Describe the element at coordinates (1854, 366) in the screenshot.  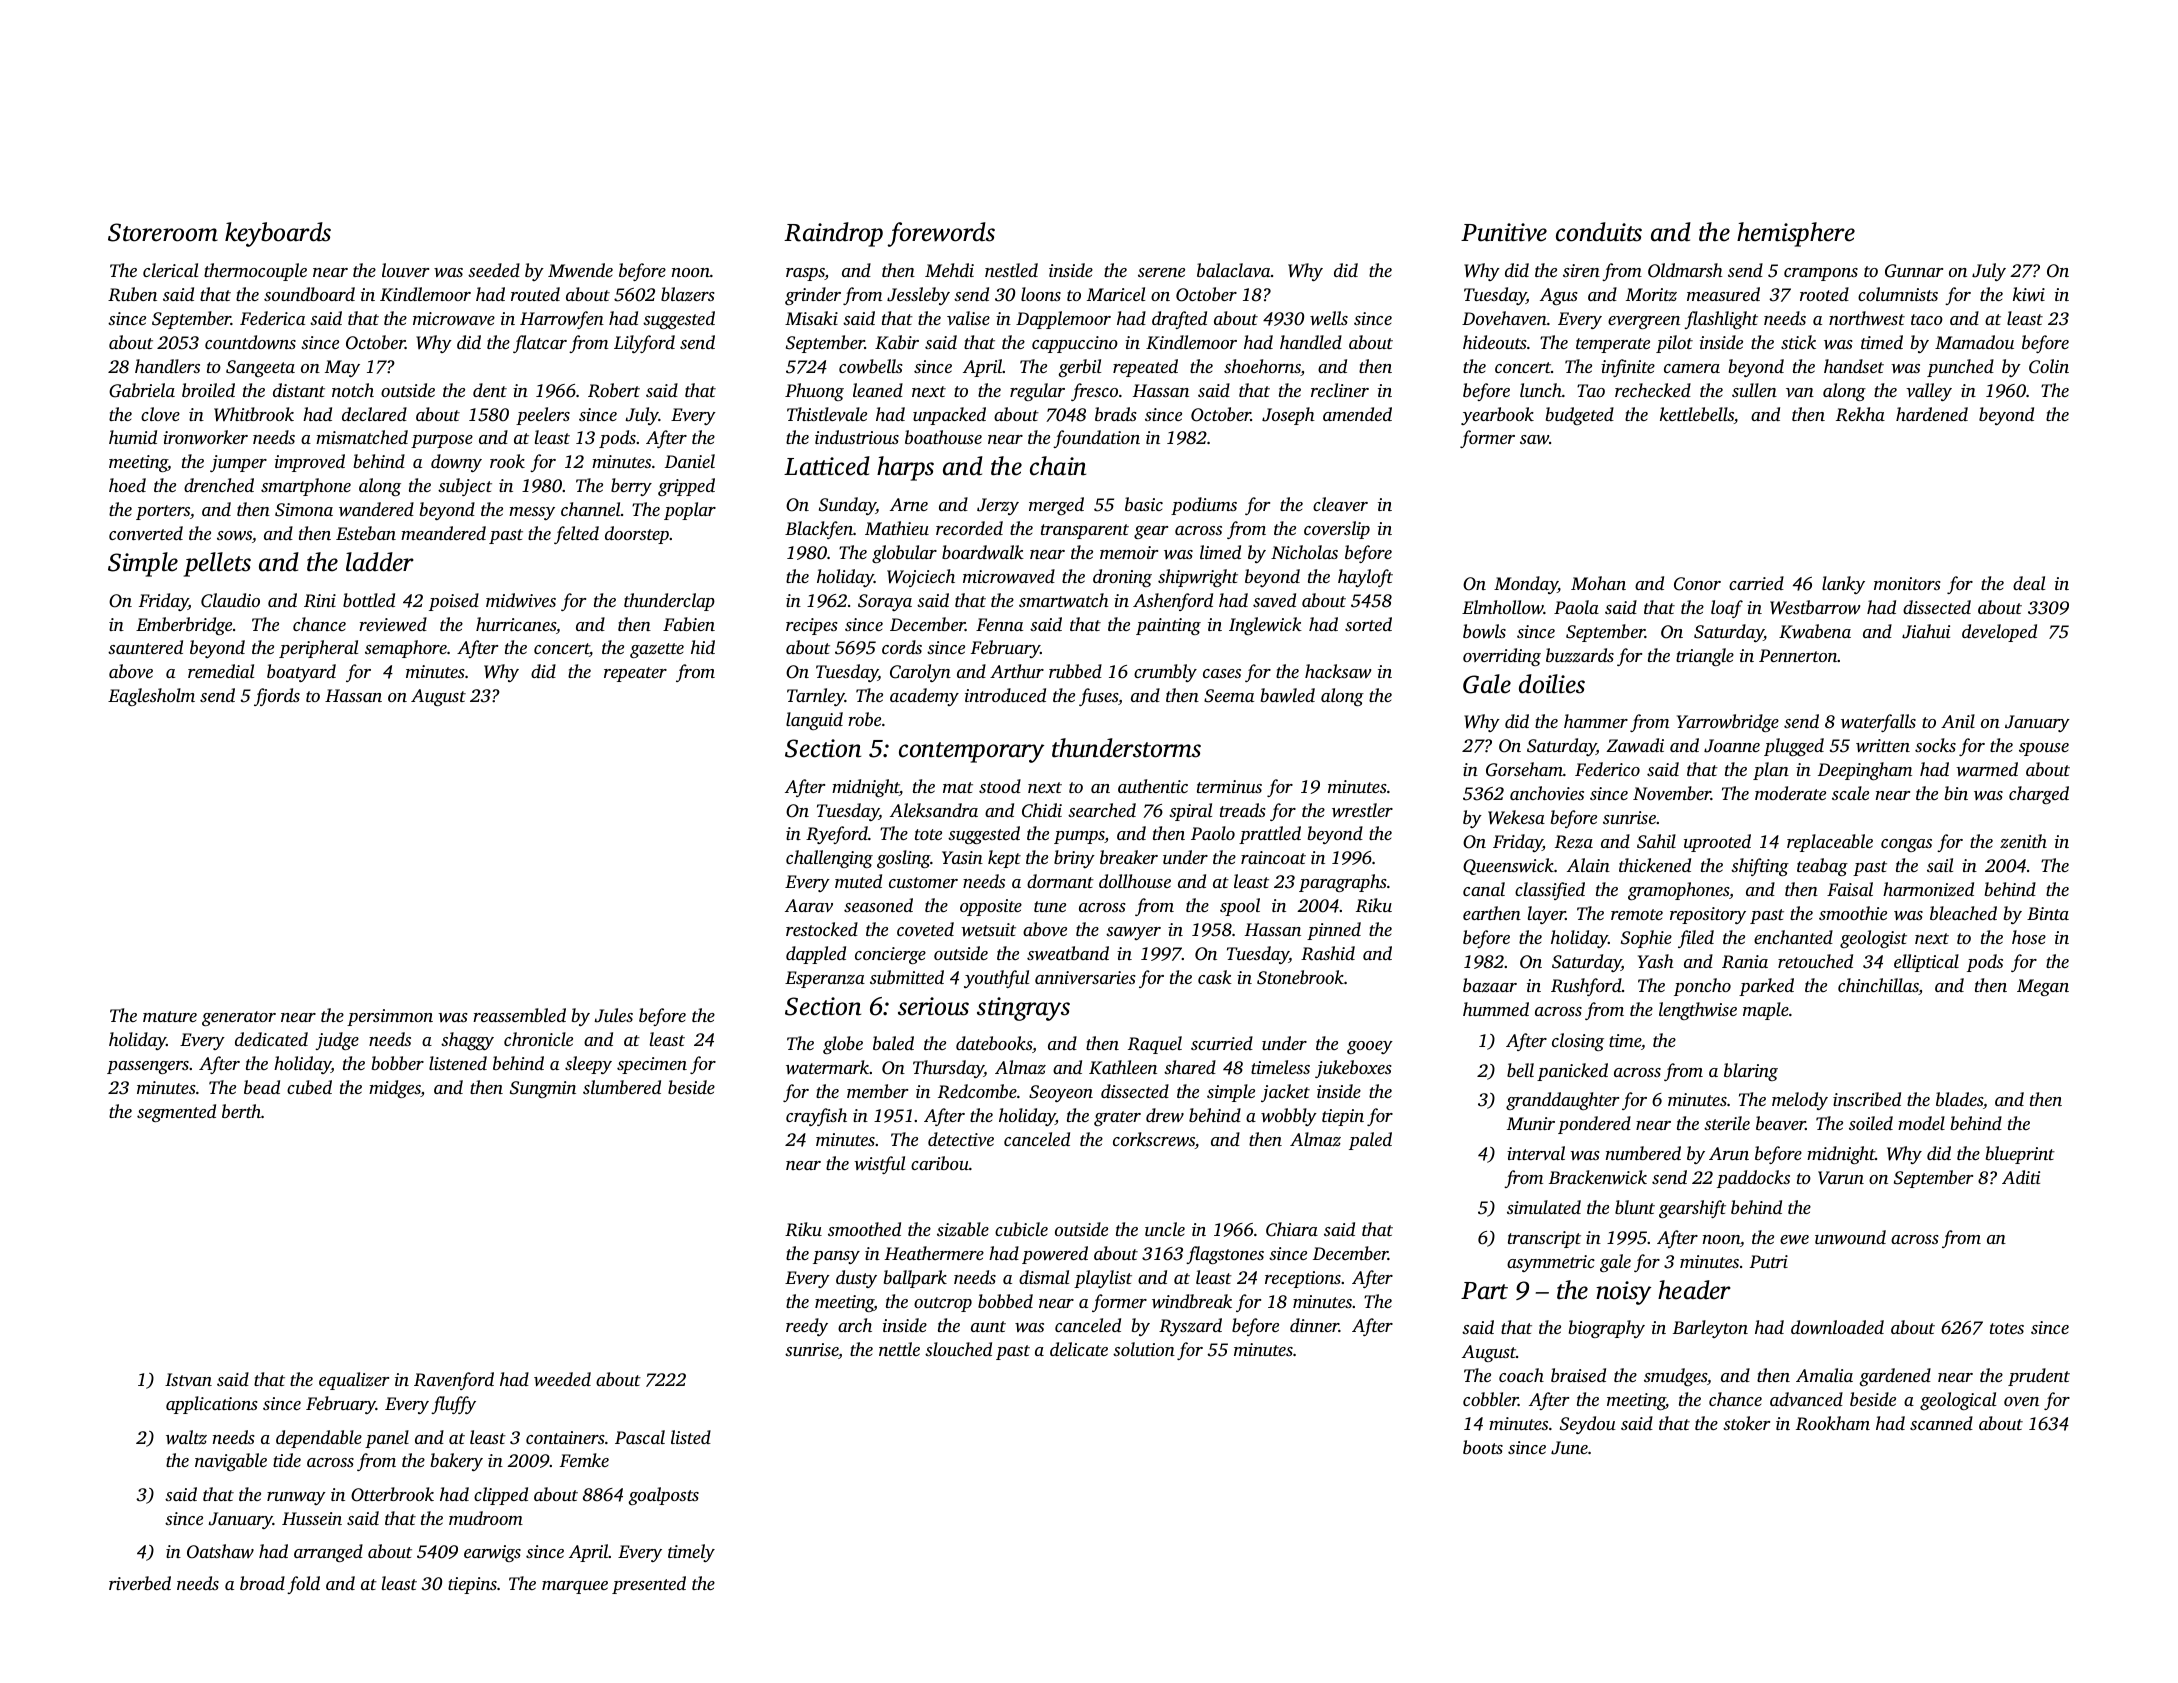
I see `handset` at that location.
